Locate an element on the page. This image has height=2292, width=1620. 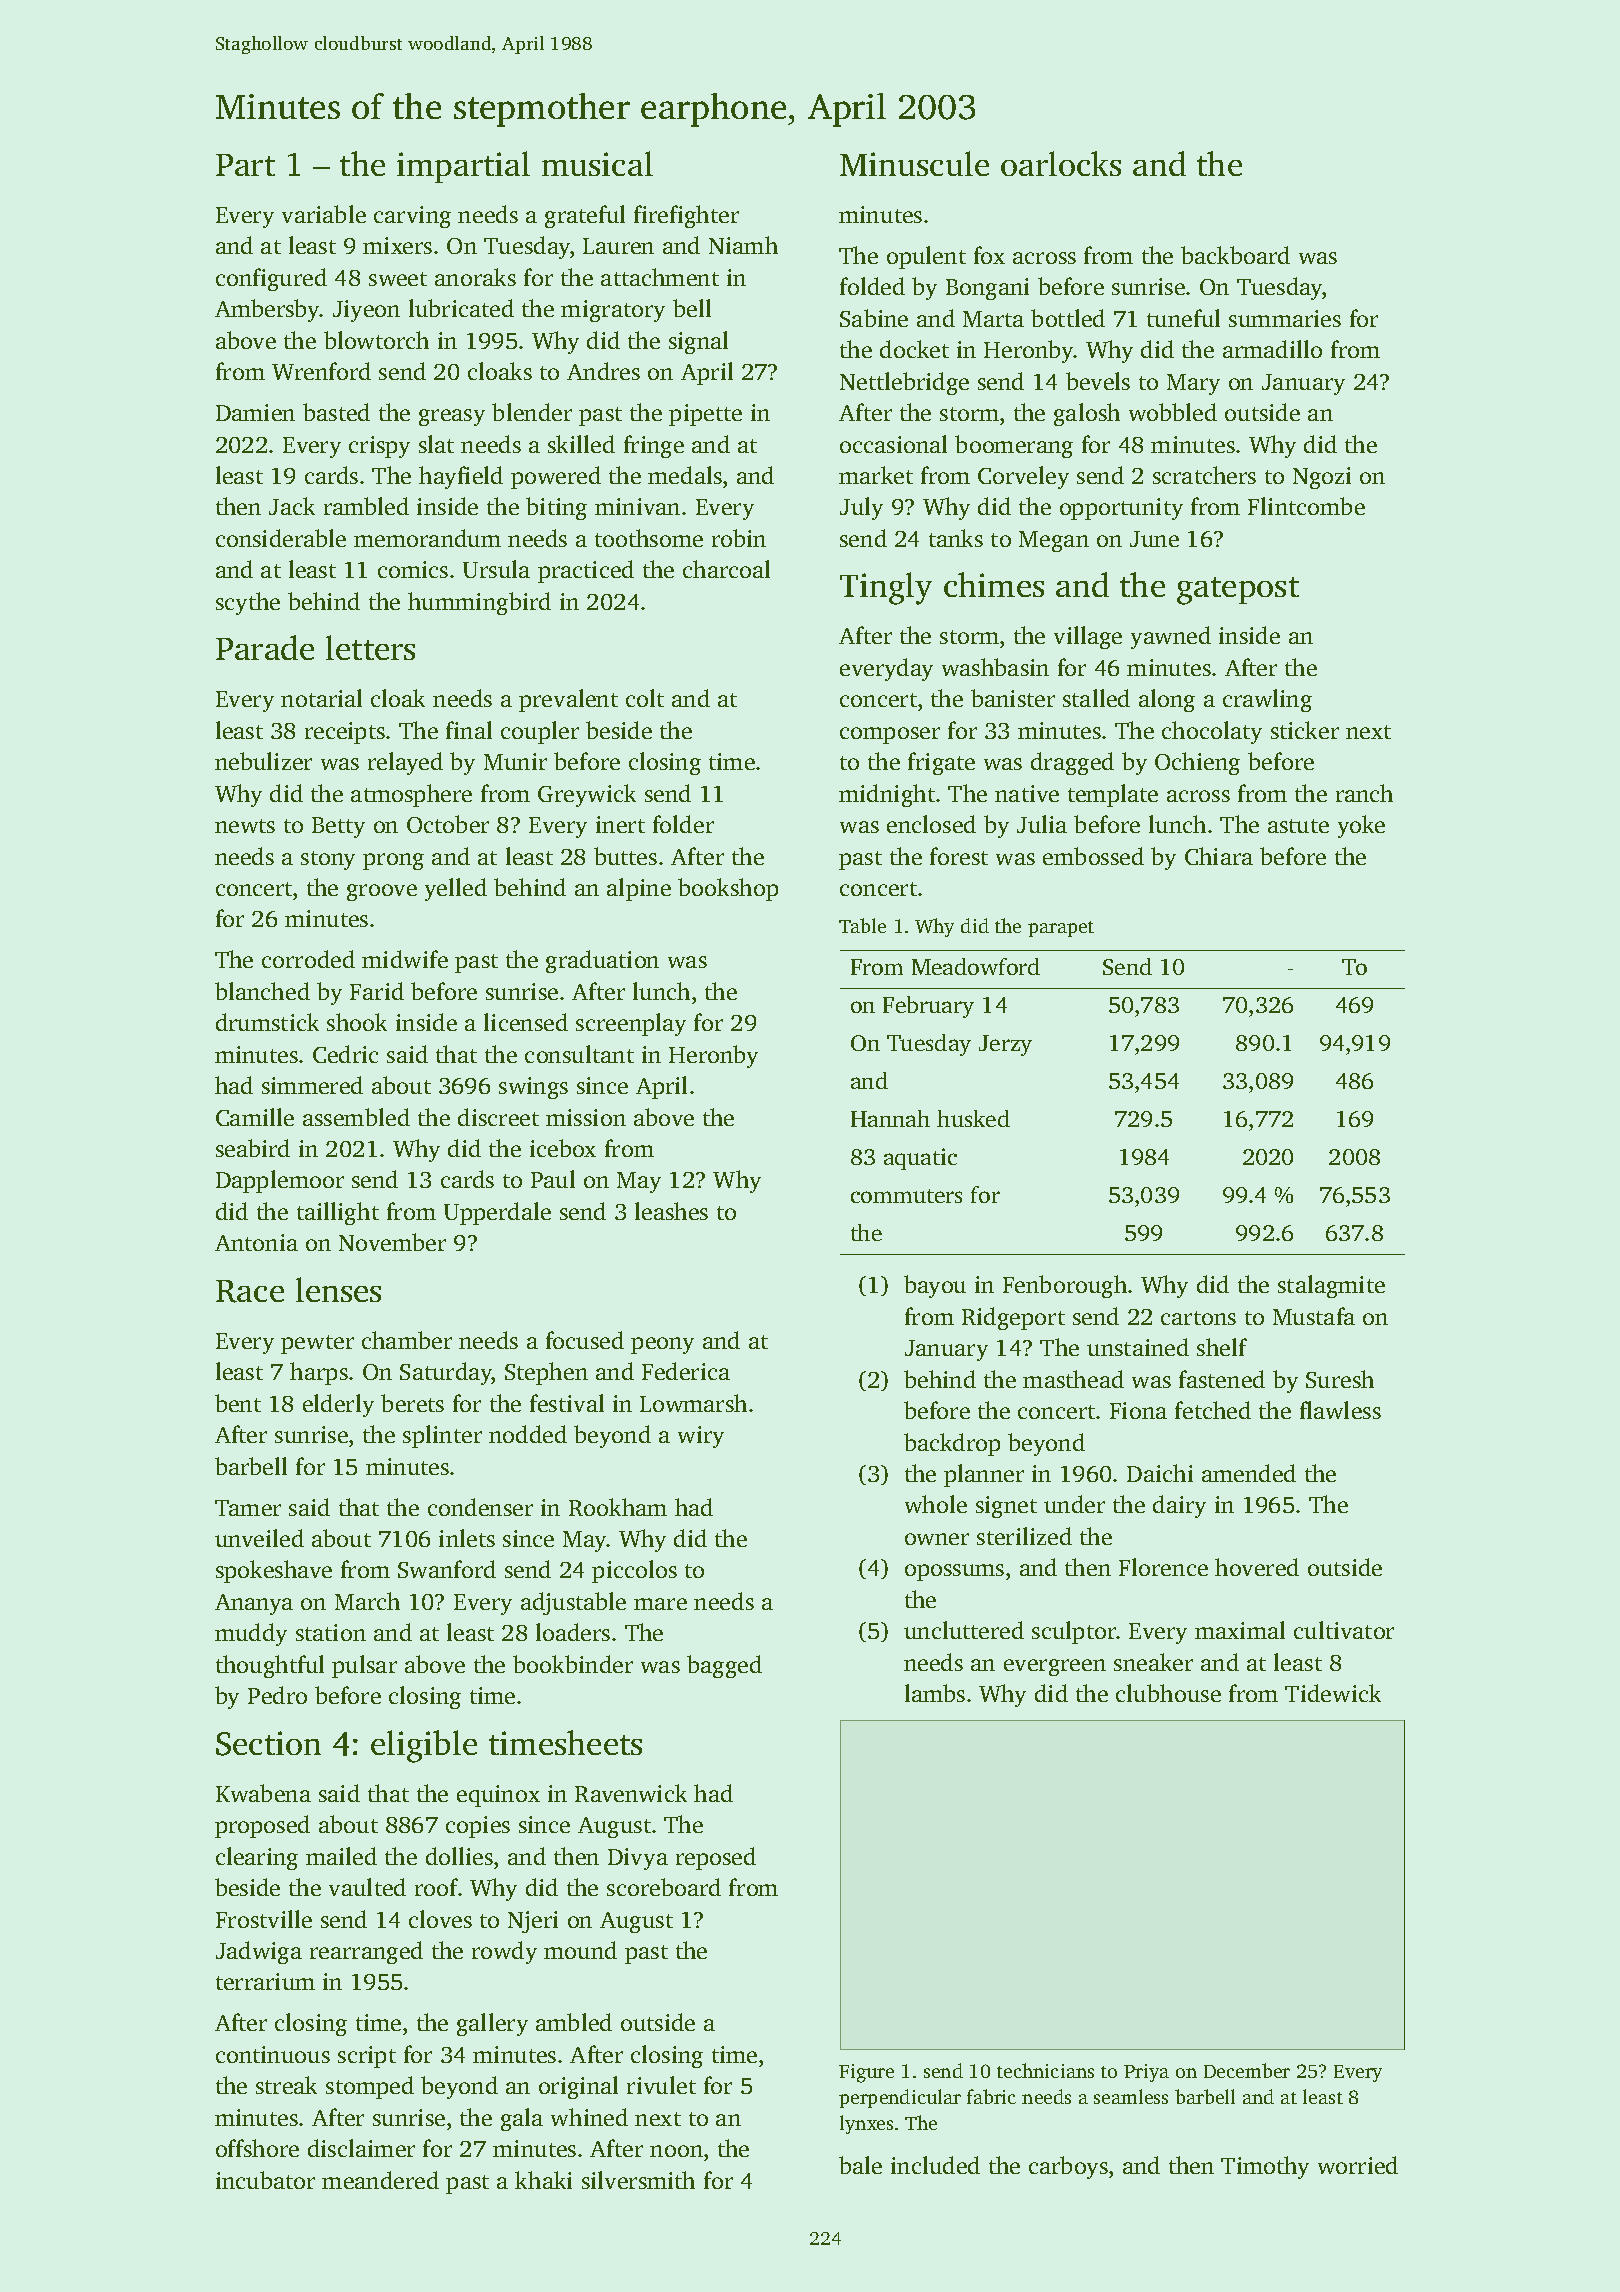
summaries is located at coordinates (1285, 318).
